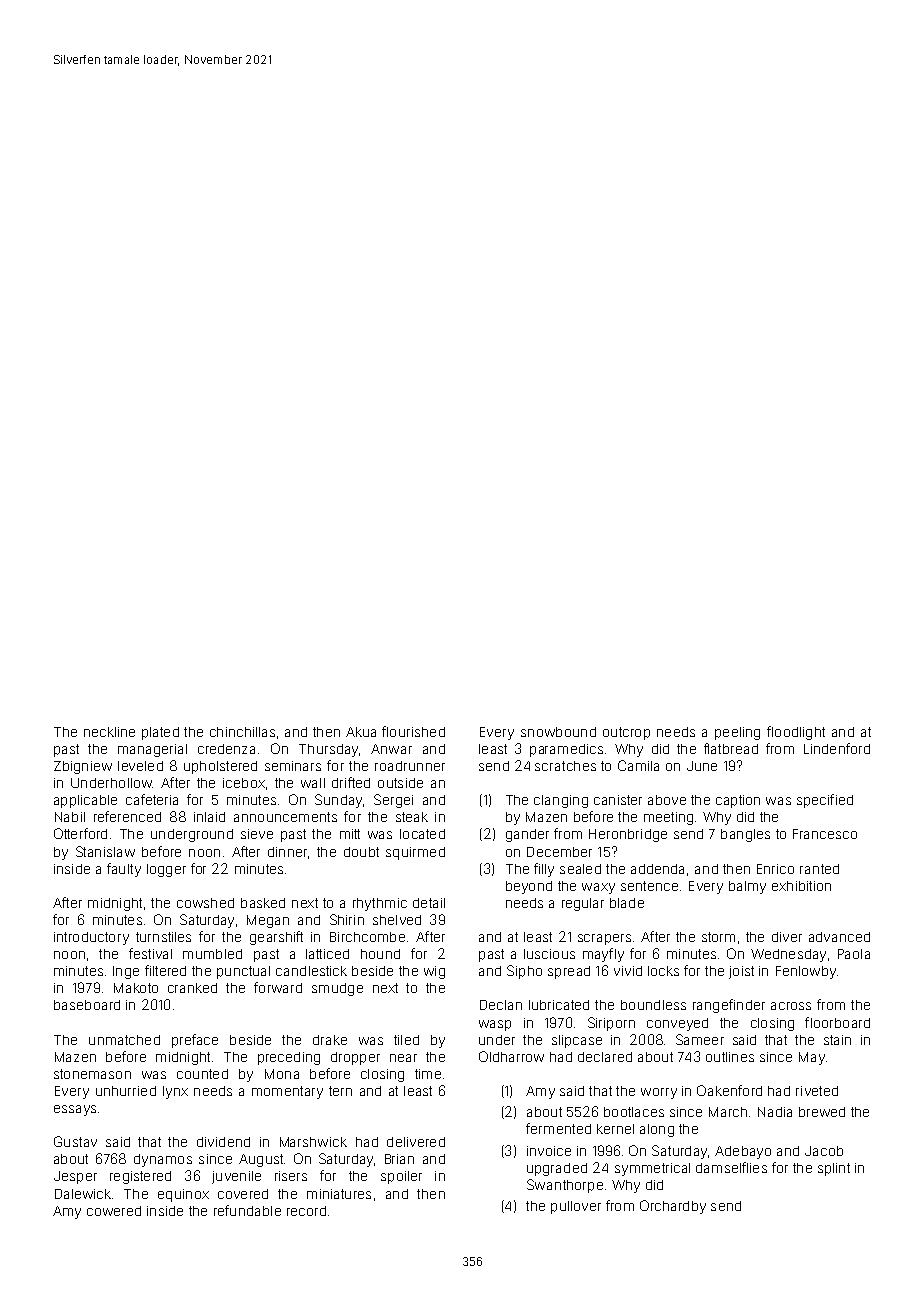  Describe the element at coordinates (124, 870) in the page. I see `faulty` at that location.
